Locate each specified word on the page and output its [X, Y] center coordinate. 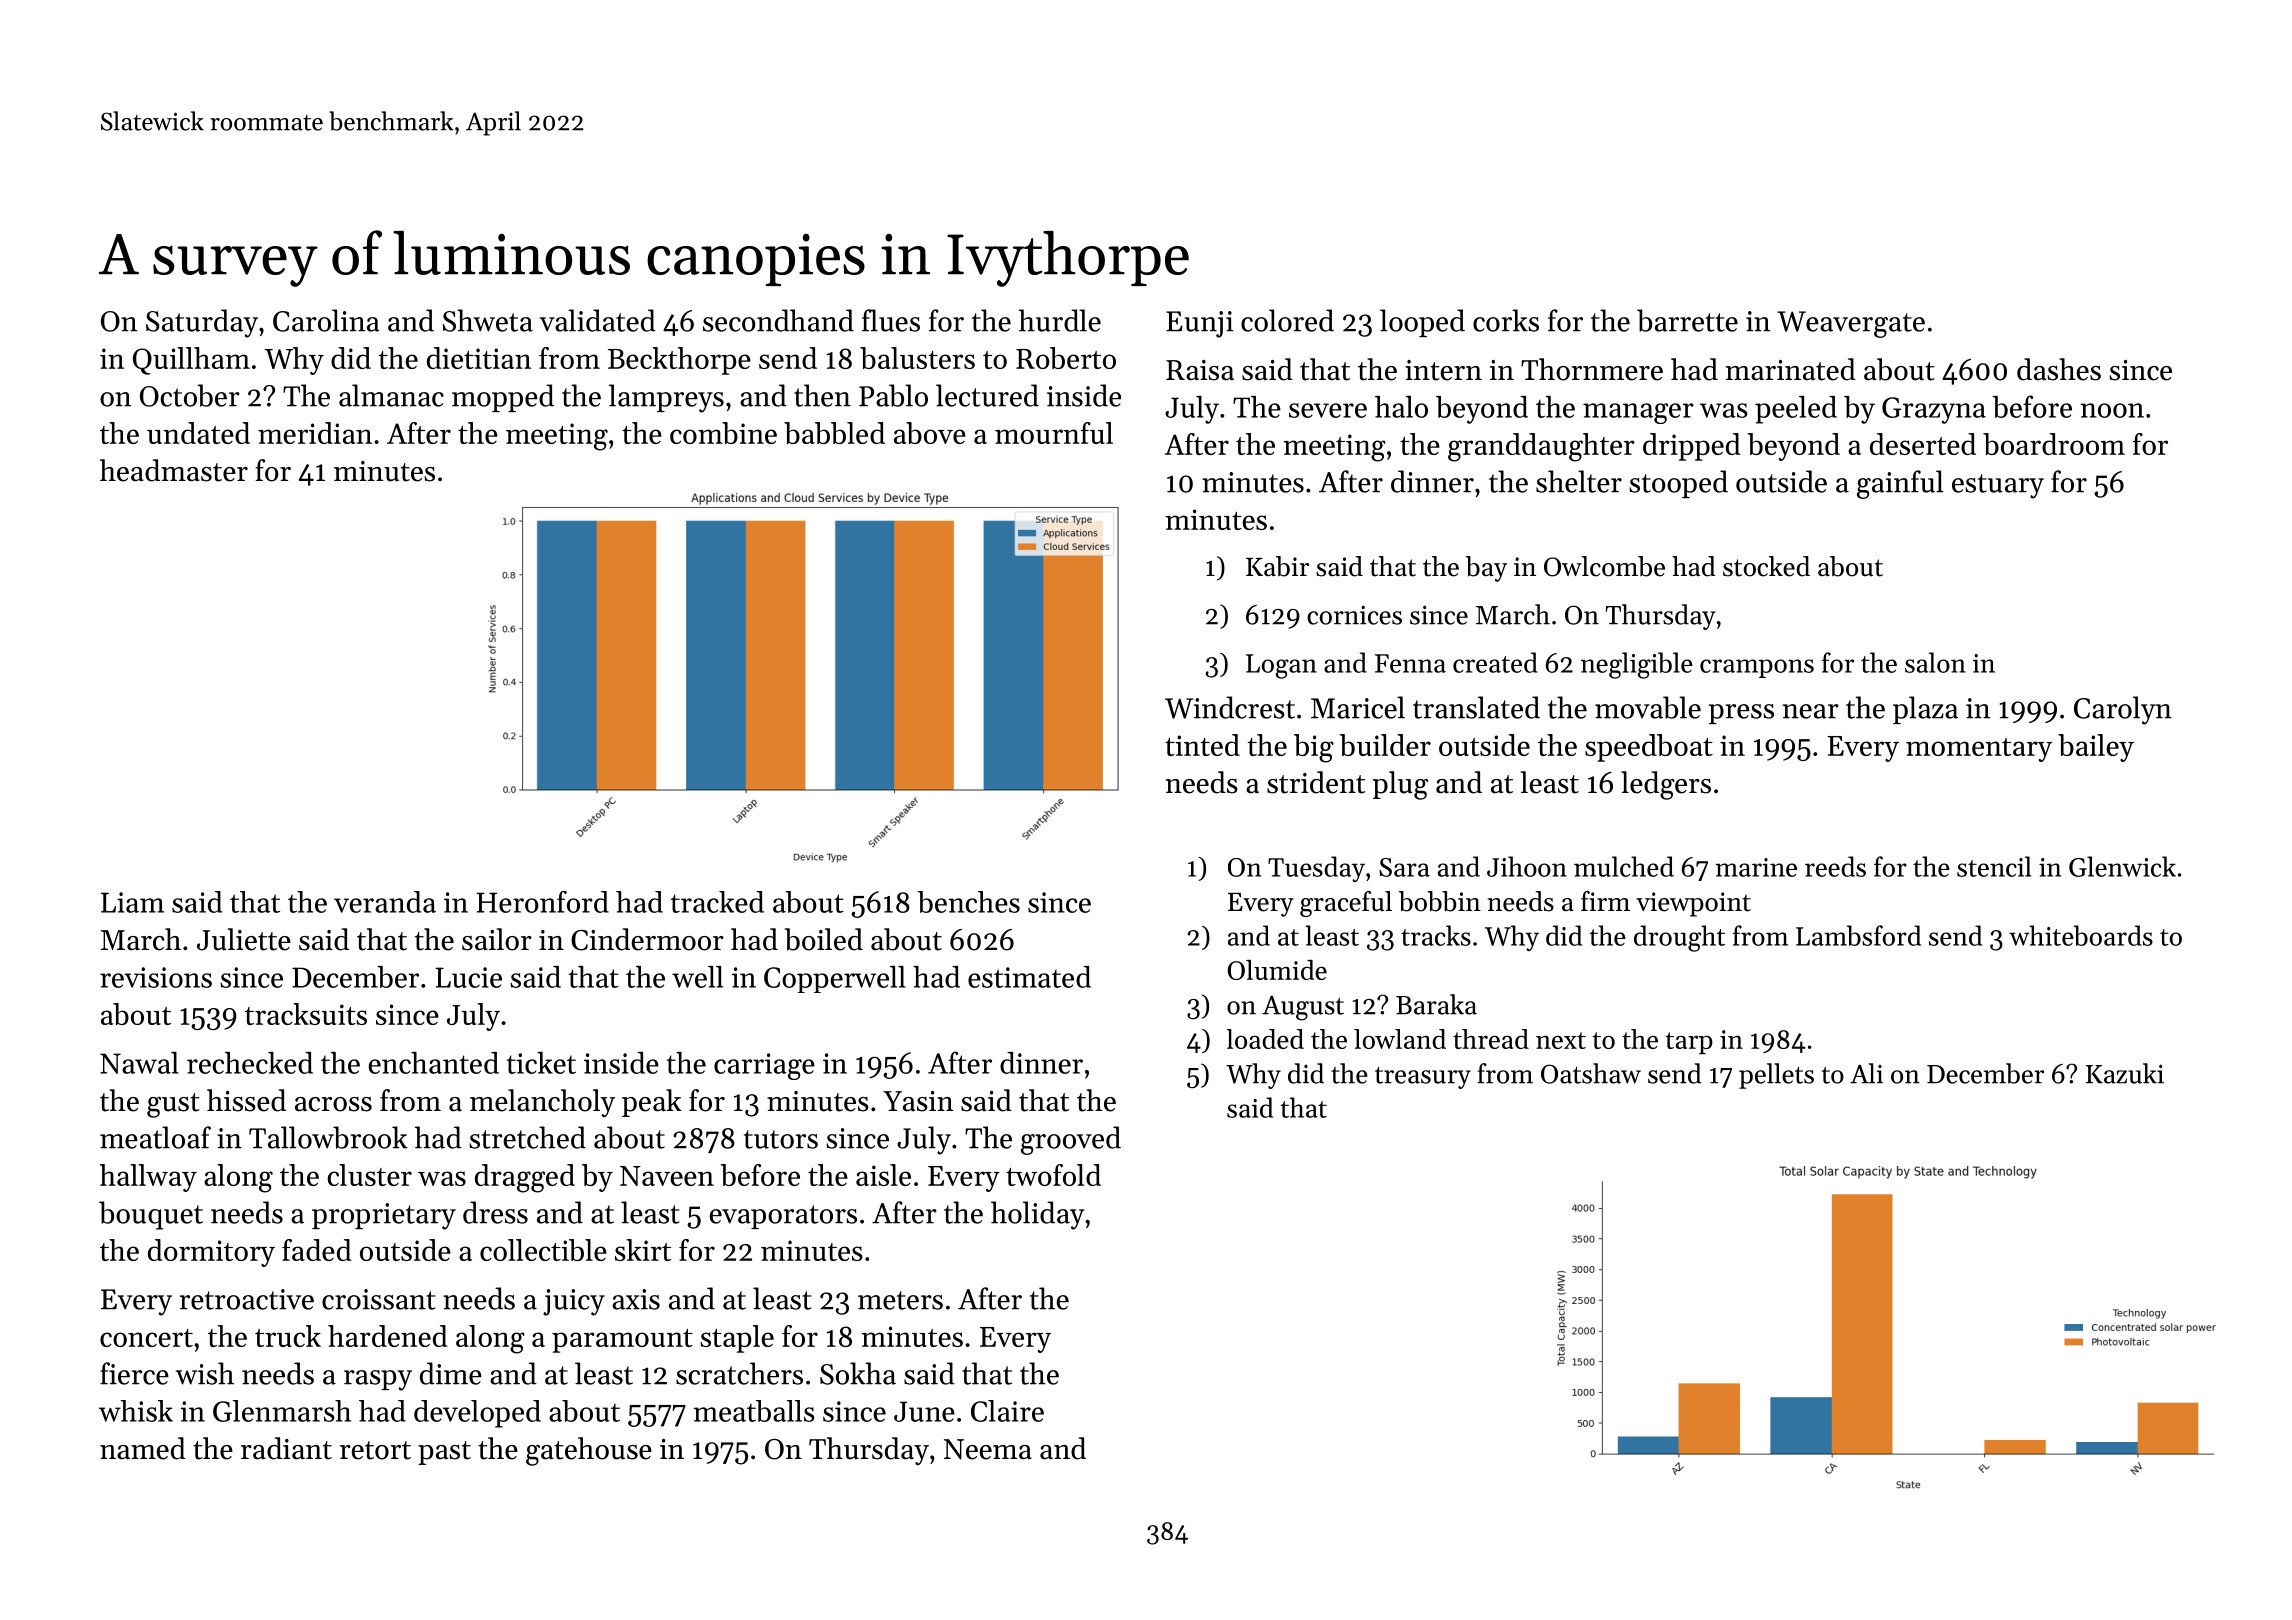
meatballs [754, 1411]
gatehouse [589, 1451]
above [930, 433]
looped [1422, 323]
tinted [1202, 745]
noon [2112, 410]
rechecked [250, 1063]
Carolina [326, 320]
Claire [1007, 1411]
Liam [132, 902]
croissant [378, 1299]
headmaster [174, 470]
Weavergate [1851, 324]
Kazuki [2125, 1073]
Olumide [1277, 970]
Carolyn [2123, 710]
